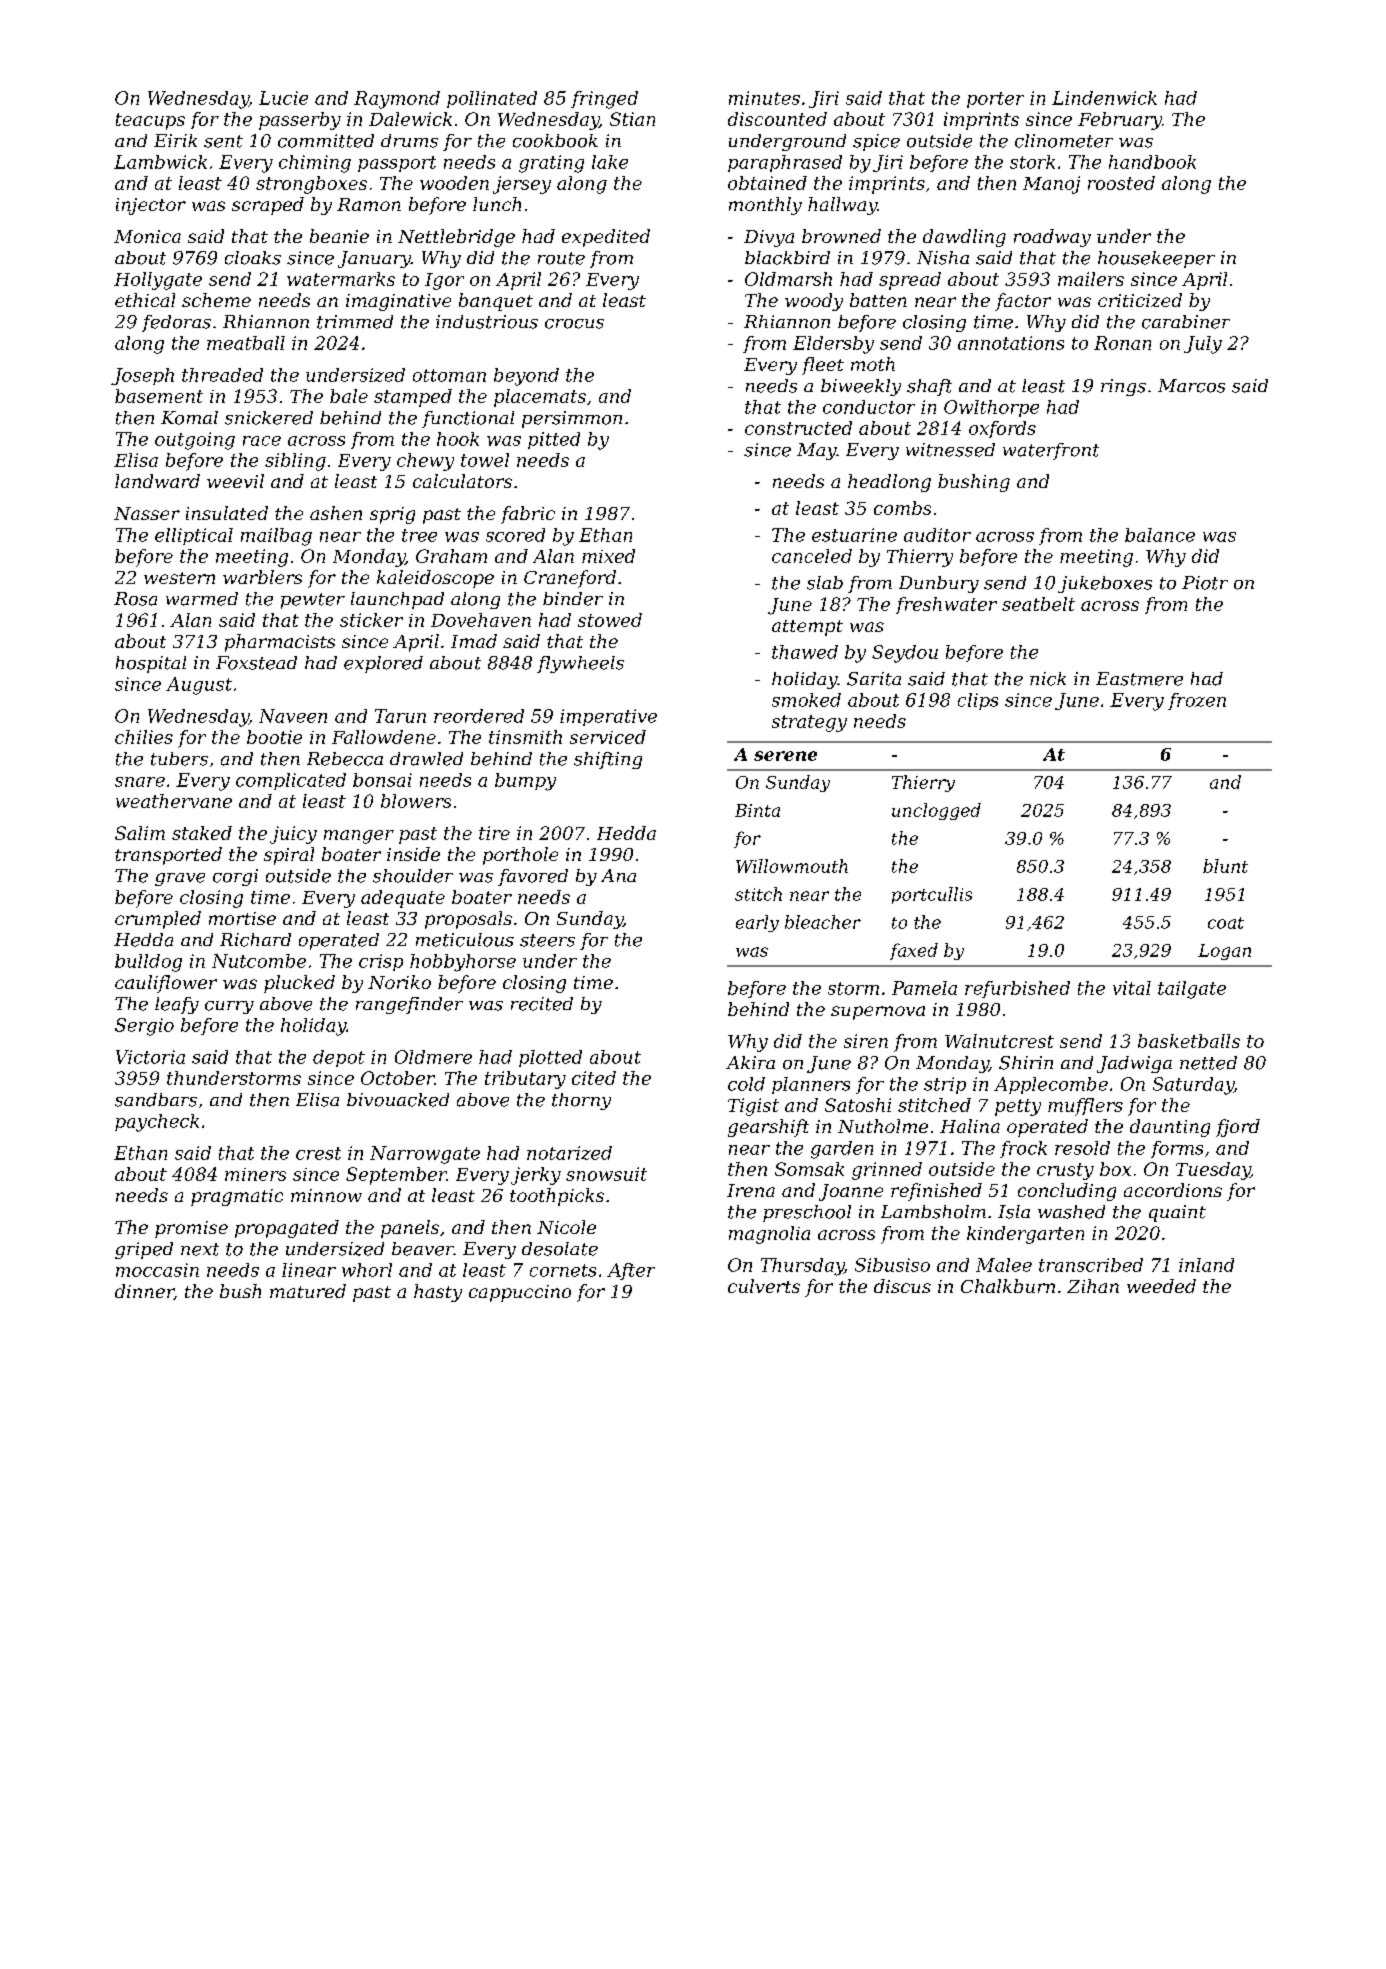 The width and height of the page is (1386, 1969). What do you see at coordinates (572, 419) in the page?
I see `persimmon` at bounding box center [572, 419].
